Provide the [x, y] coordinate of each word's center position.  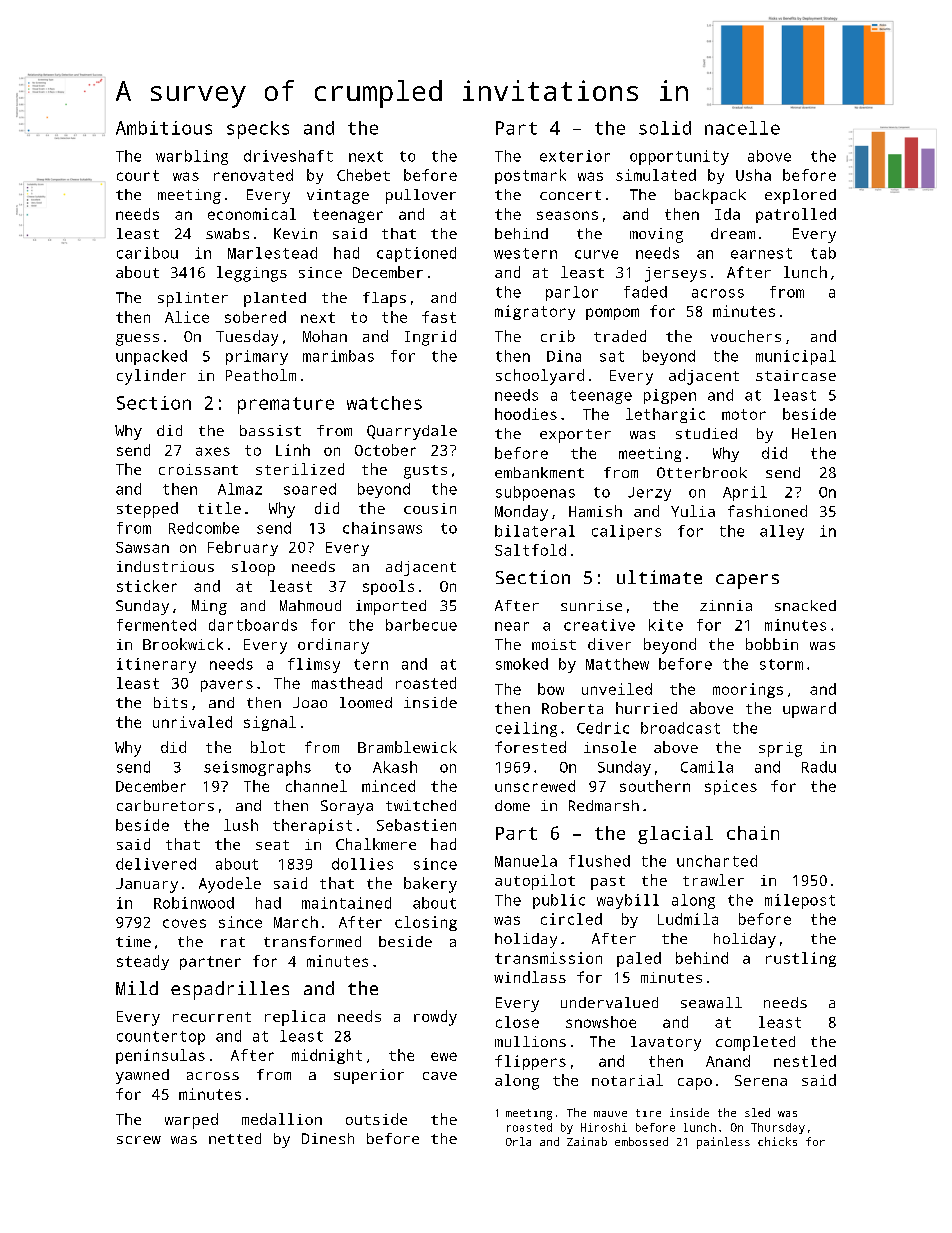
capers [747, 581]
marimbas [338, 356]
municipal [796, 357]
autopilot [535, 882]
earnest [761, 253]
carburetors [165, 805]
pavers [227, 686]
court [138, 175]
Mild [137, 988]
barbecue [421, 625]
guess [137, 340]
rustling [801, 959]
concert [570, 195]
